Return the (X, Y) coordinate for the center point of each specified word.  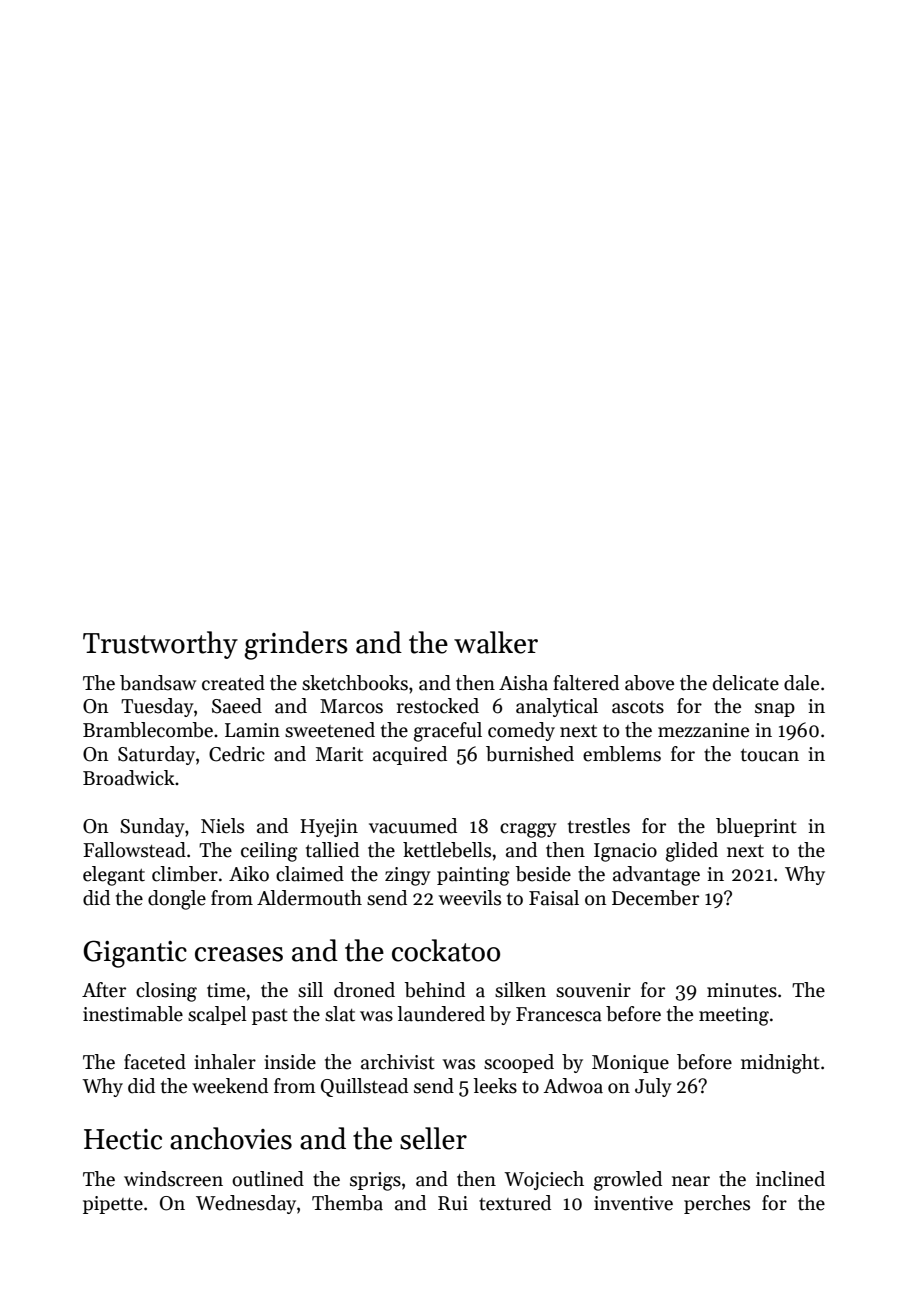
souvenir (593, 990)
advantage (656, 876)
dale (801, 683)
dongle (177, 900)
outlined (268, 1179)
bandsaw (158, 683)
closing (166, 992)
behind (435, 990)
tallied (332, 850)
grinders (296, 645)
